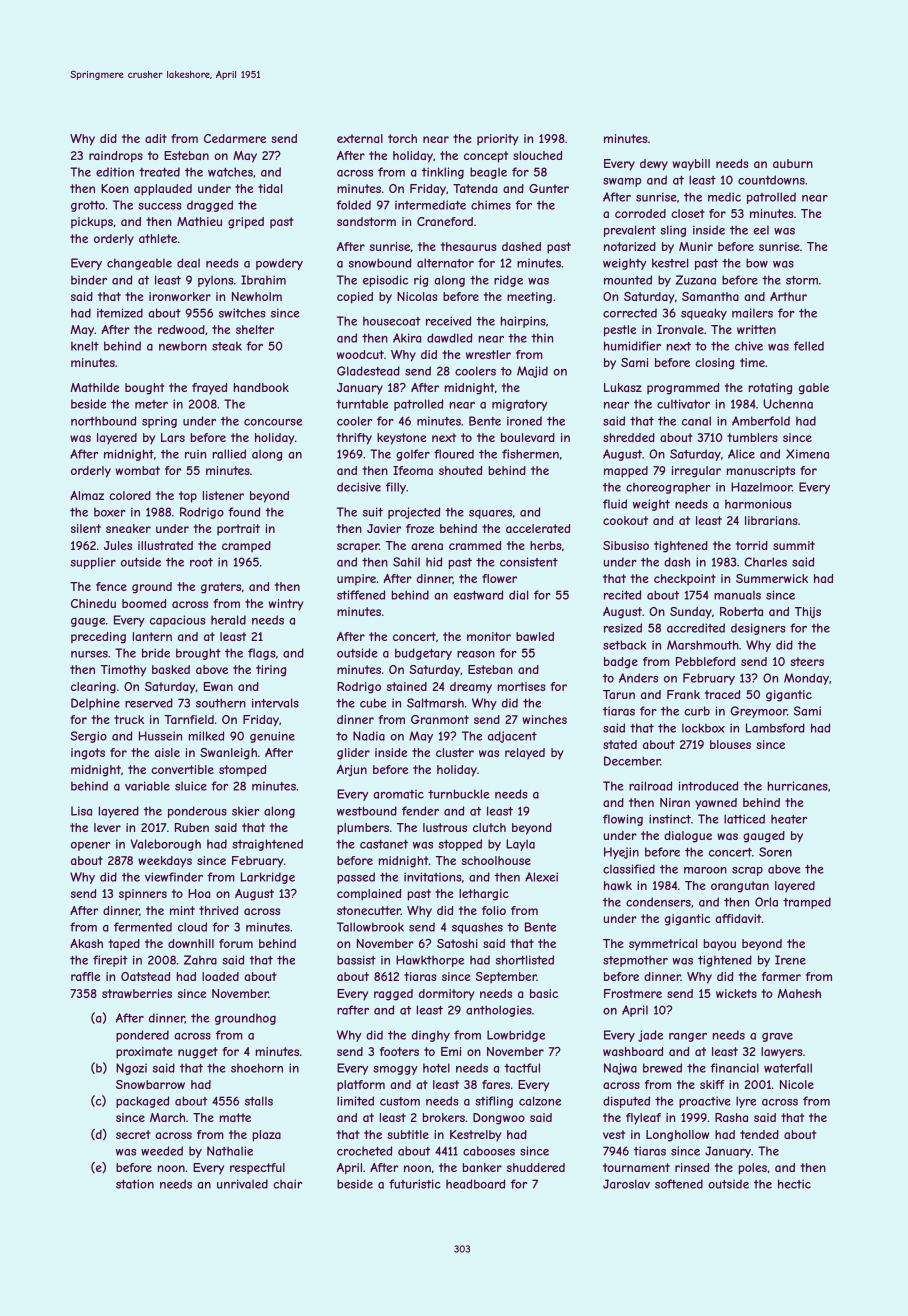  Describe the element at coordinates (654, 165) in the screenshot. I see `dewy` at that location.
